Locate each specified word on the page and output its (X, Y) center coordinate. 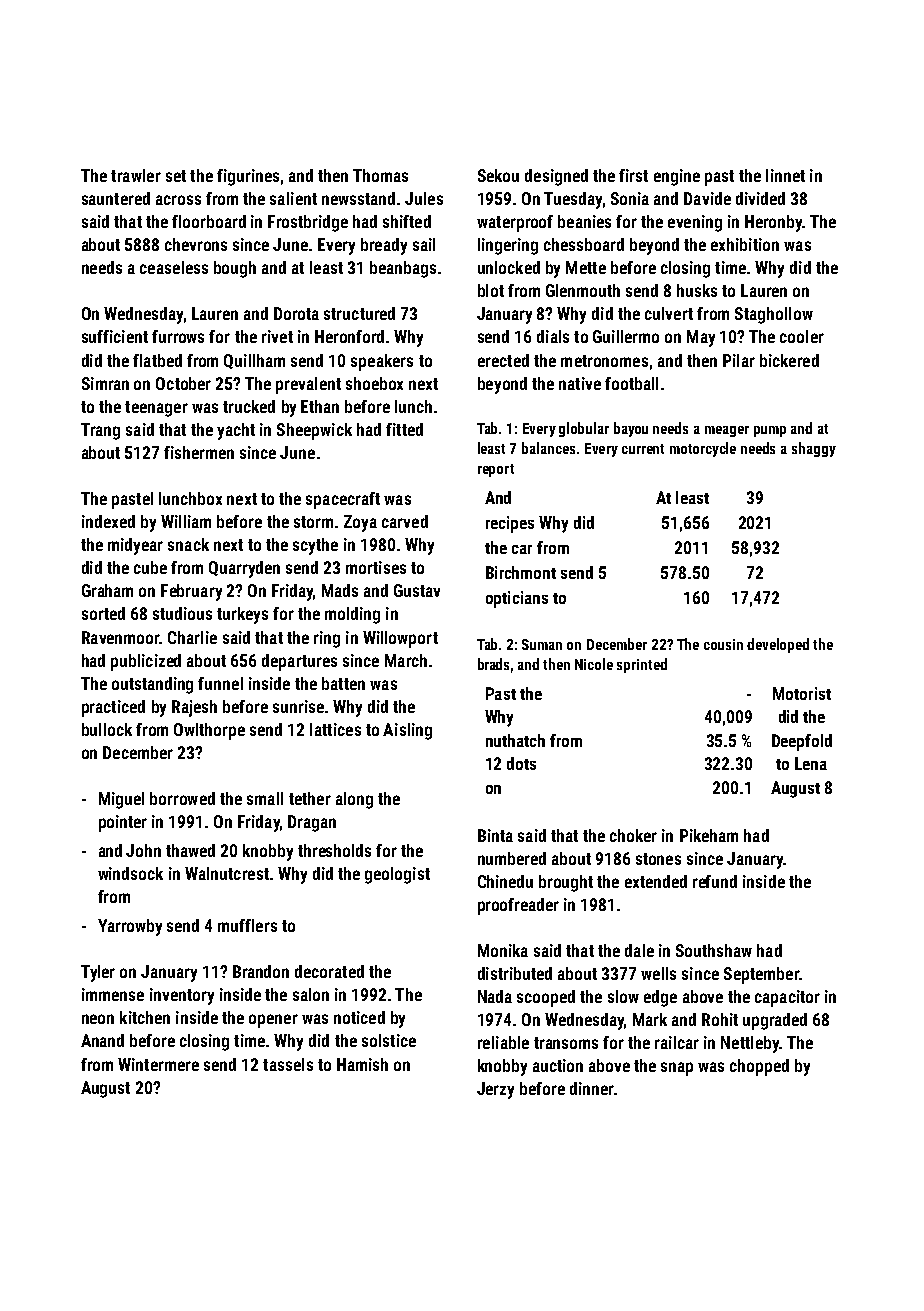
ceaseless (174, 267)
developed (778, 645)
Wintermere (158, 1064)
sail (424, 244)
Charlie (192, 637)
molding (352, 615)
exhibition (745, 244)
